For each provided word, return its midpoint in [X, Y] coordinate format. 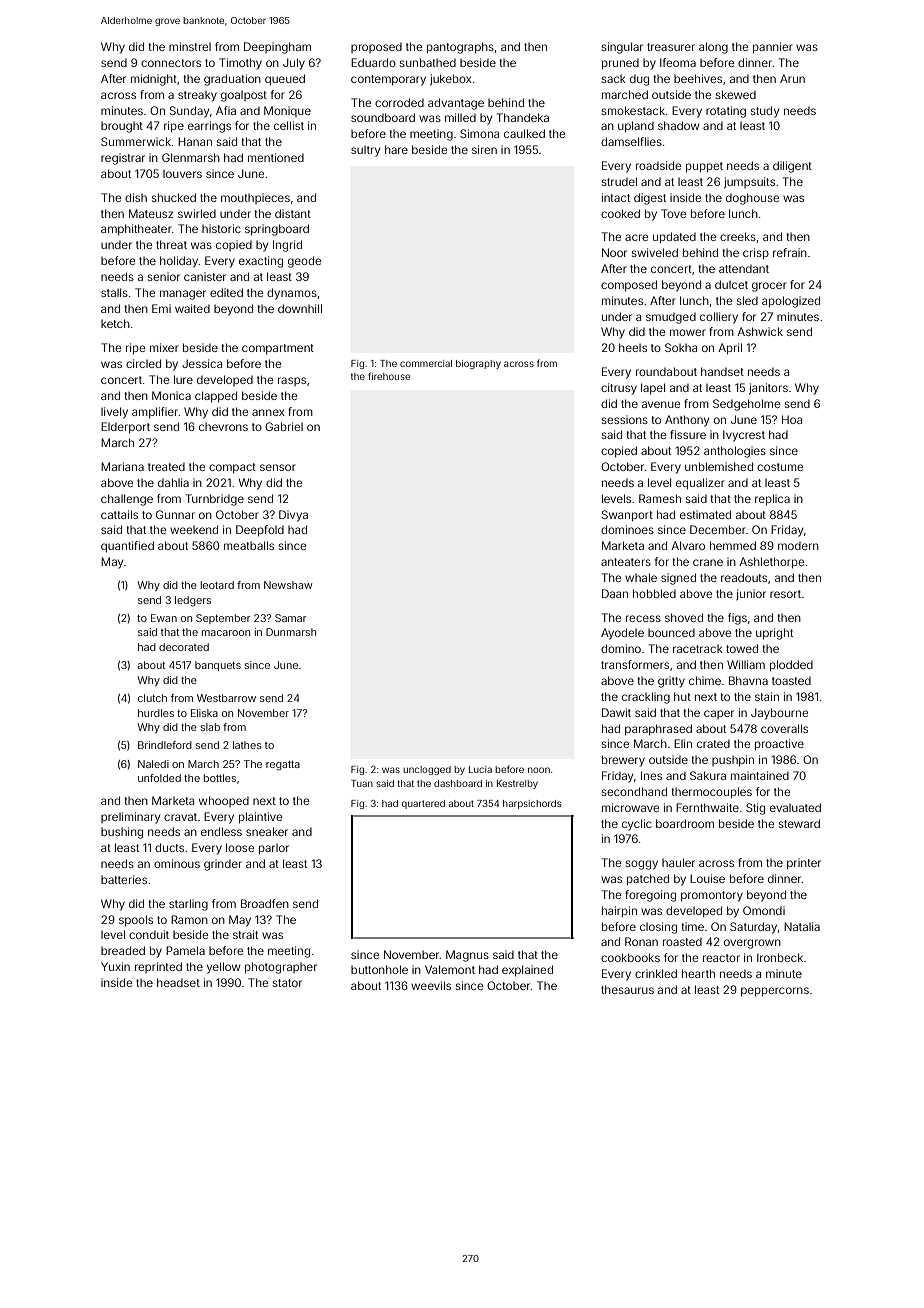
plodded [791, 666]
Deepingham [277, 48]
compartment [278, 349]
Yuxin [115, 966]
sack [614, 79]
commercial [426, 363]
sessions [625, 419]
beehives [698, 78]
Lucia [480, 769]
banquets [218, 666]
